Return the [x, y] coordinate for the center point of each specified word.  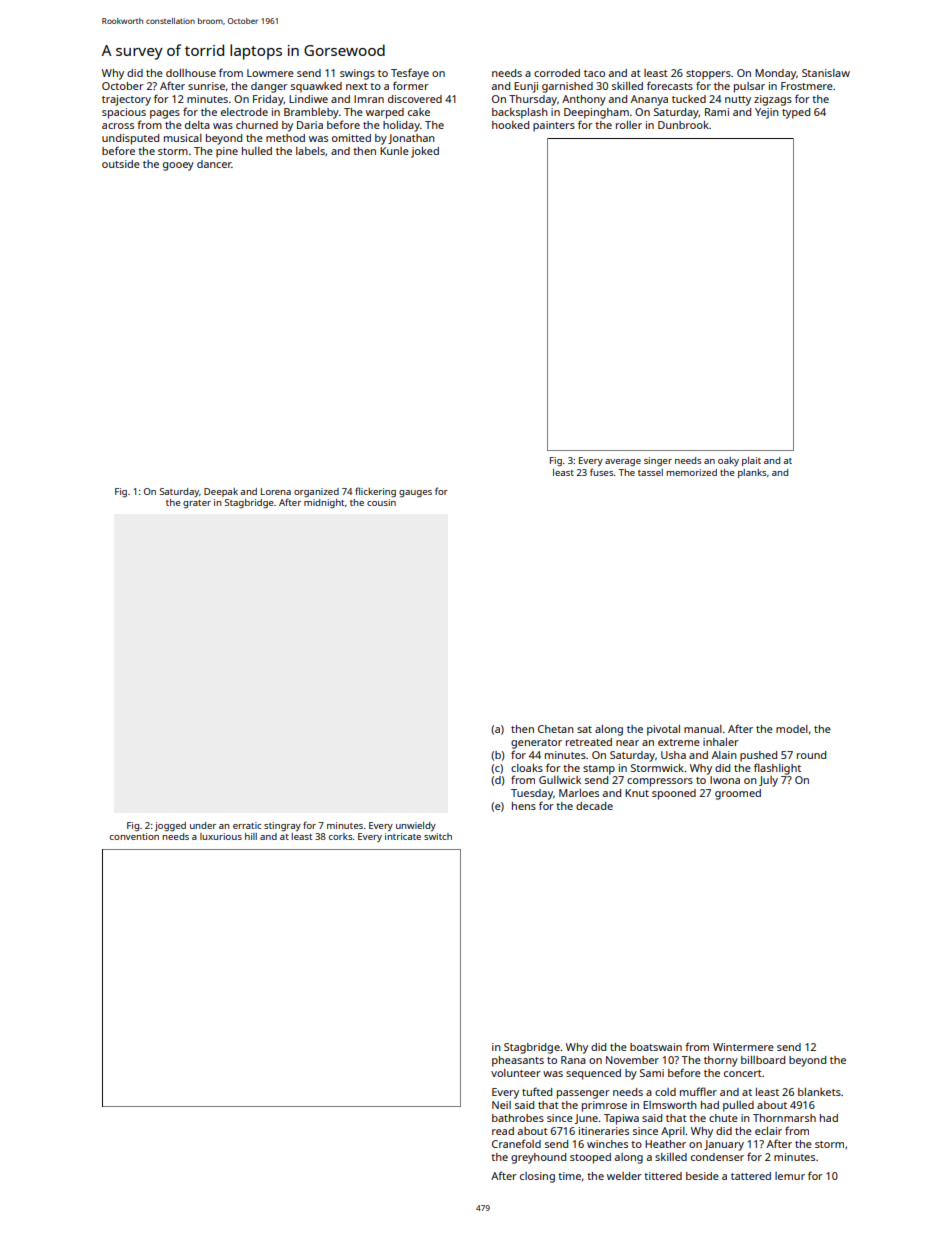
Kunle [394, 151]
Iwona [725, 780]
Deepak [221, 492]
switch [438, 836]
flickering [375, 492]
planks [752, 473]
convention [134, 836]
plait [751, 461]
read [503, 1131]
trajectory [126, 100]
